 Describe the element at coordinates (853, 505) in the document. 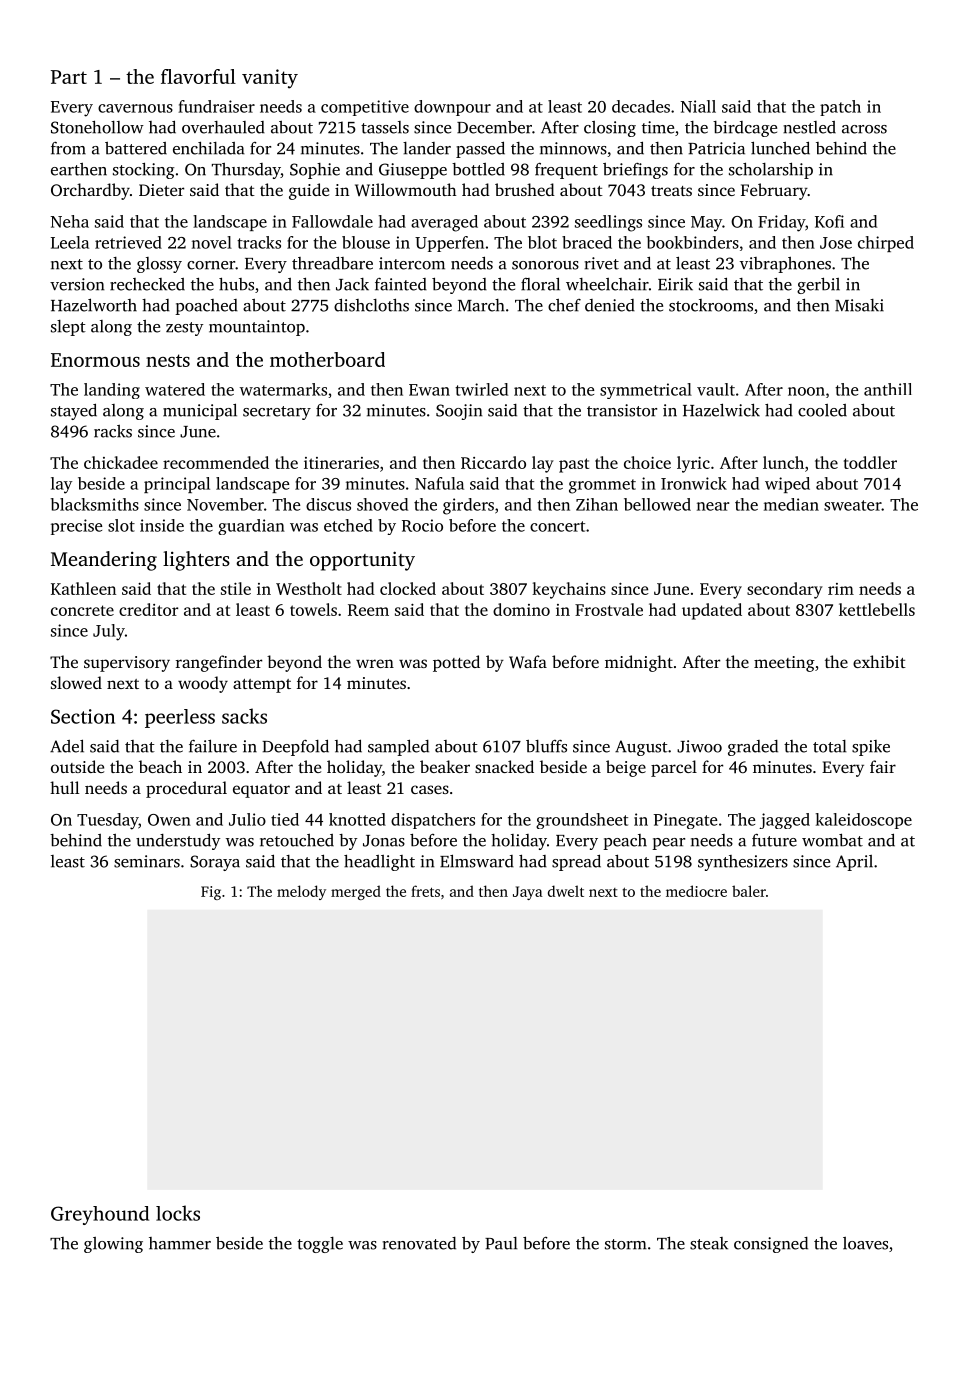

I see `sweater` at that location.
